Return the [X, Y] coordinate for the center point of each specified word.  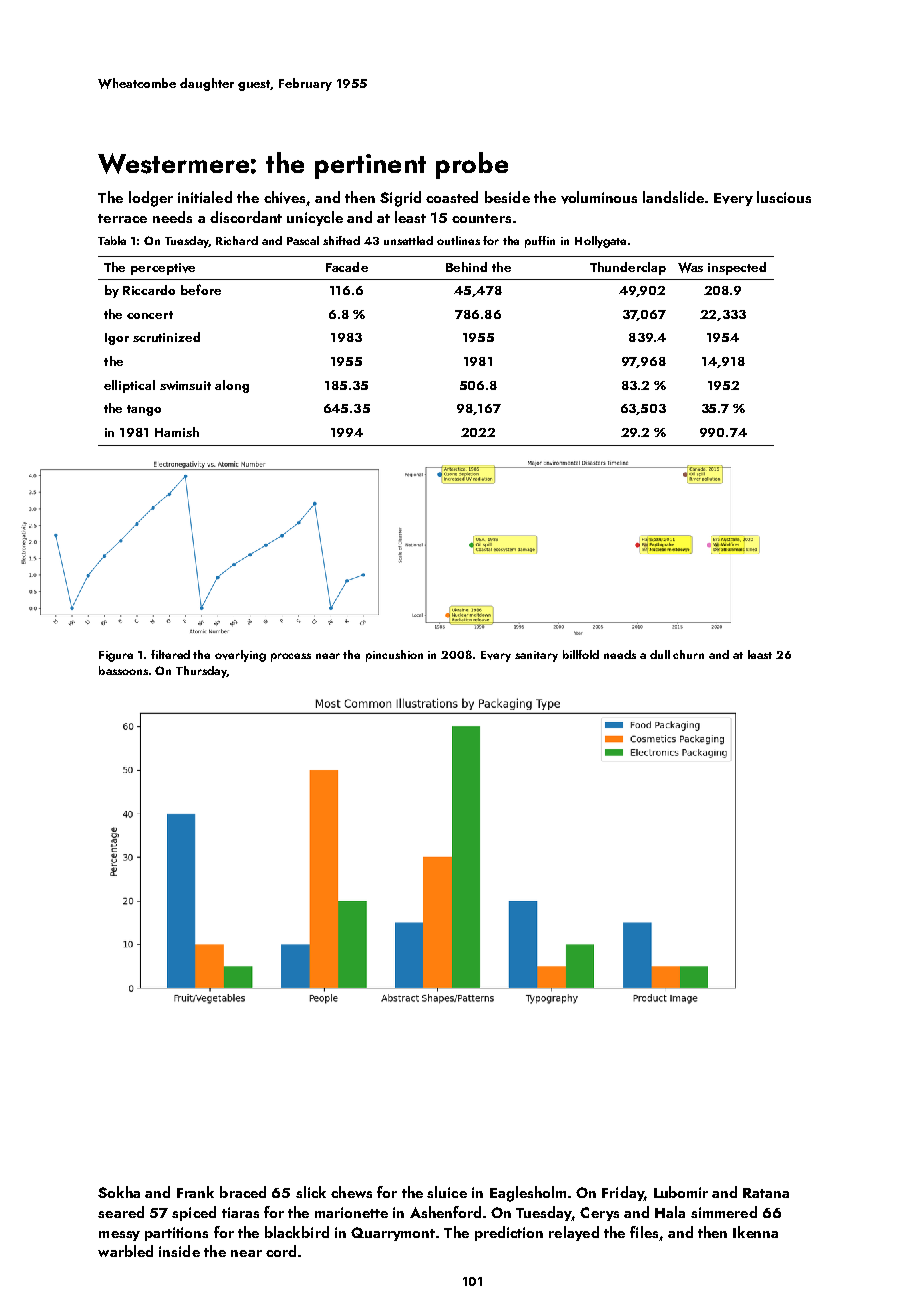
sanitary [536, 656]
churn [688, 654]
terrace [122, 218]
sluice [447, 1192]
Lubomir [681, 1192]
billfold [581, 654]
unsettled [408, 240]
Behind [466, 267]
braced [243, 1192]
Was [690, 267]
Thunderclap [628, 268]
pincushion [394, 656]
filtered [170, 654]
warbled [125, 1251]
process [291, 657]
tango [144, 410]
